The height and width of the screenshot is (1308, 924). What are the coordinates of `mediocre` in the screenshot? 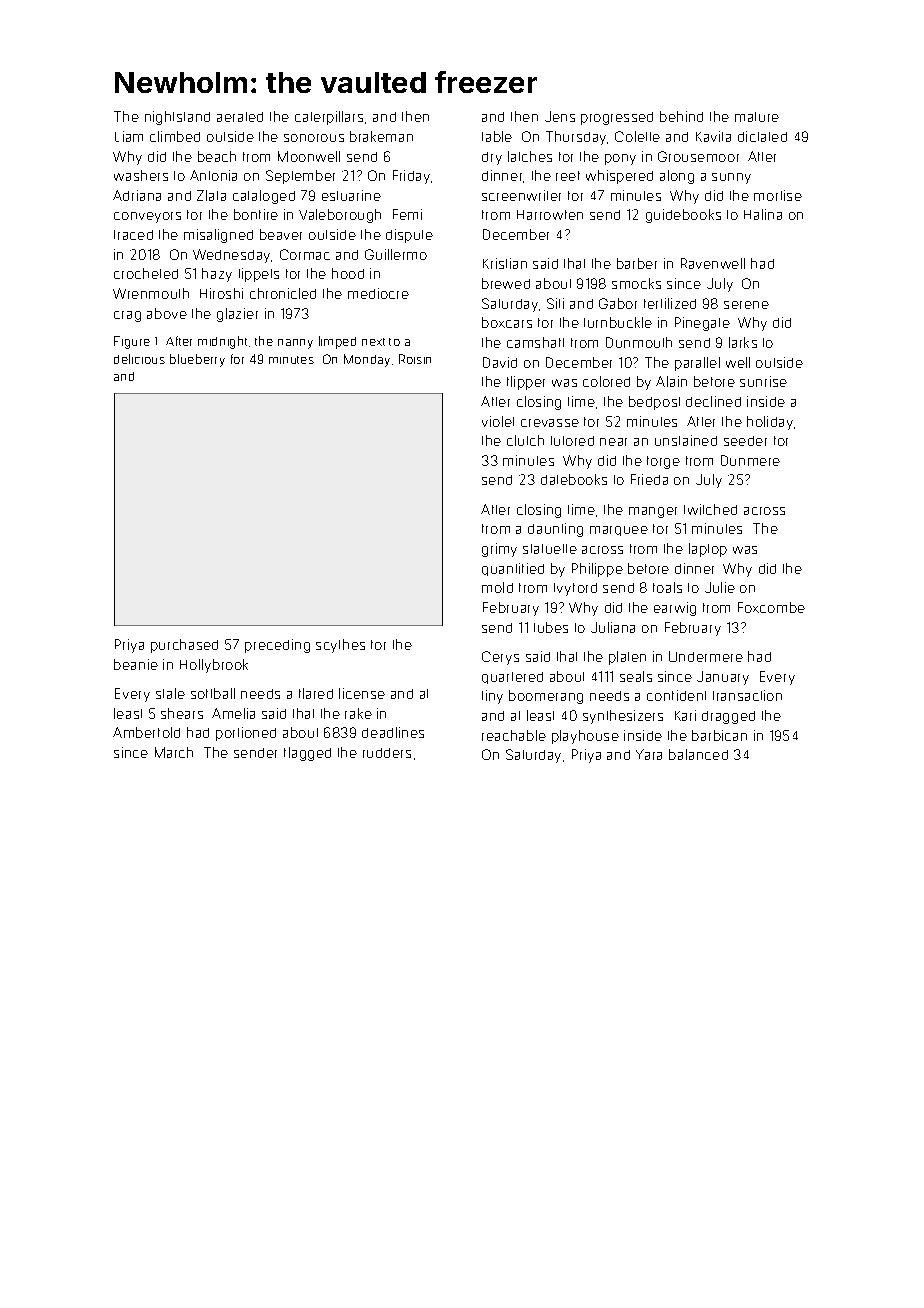 It's located at (378, 293).
